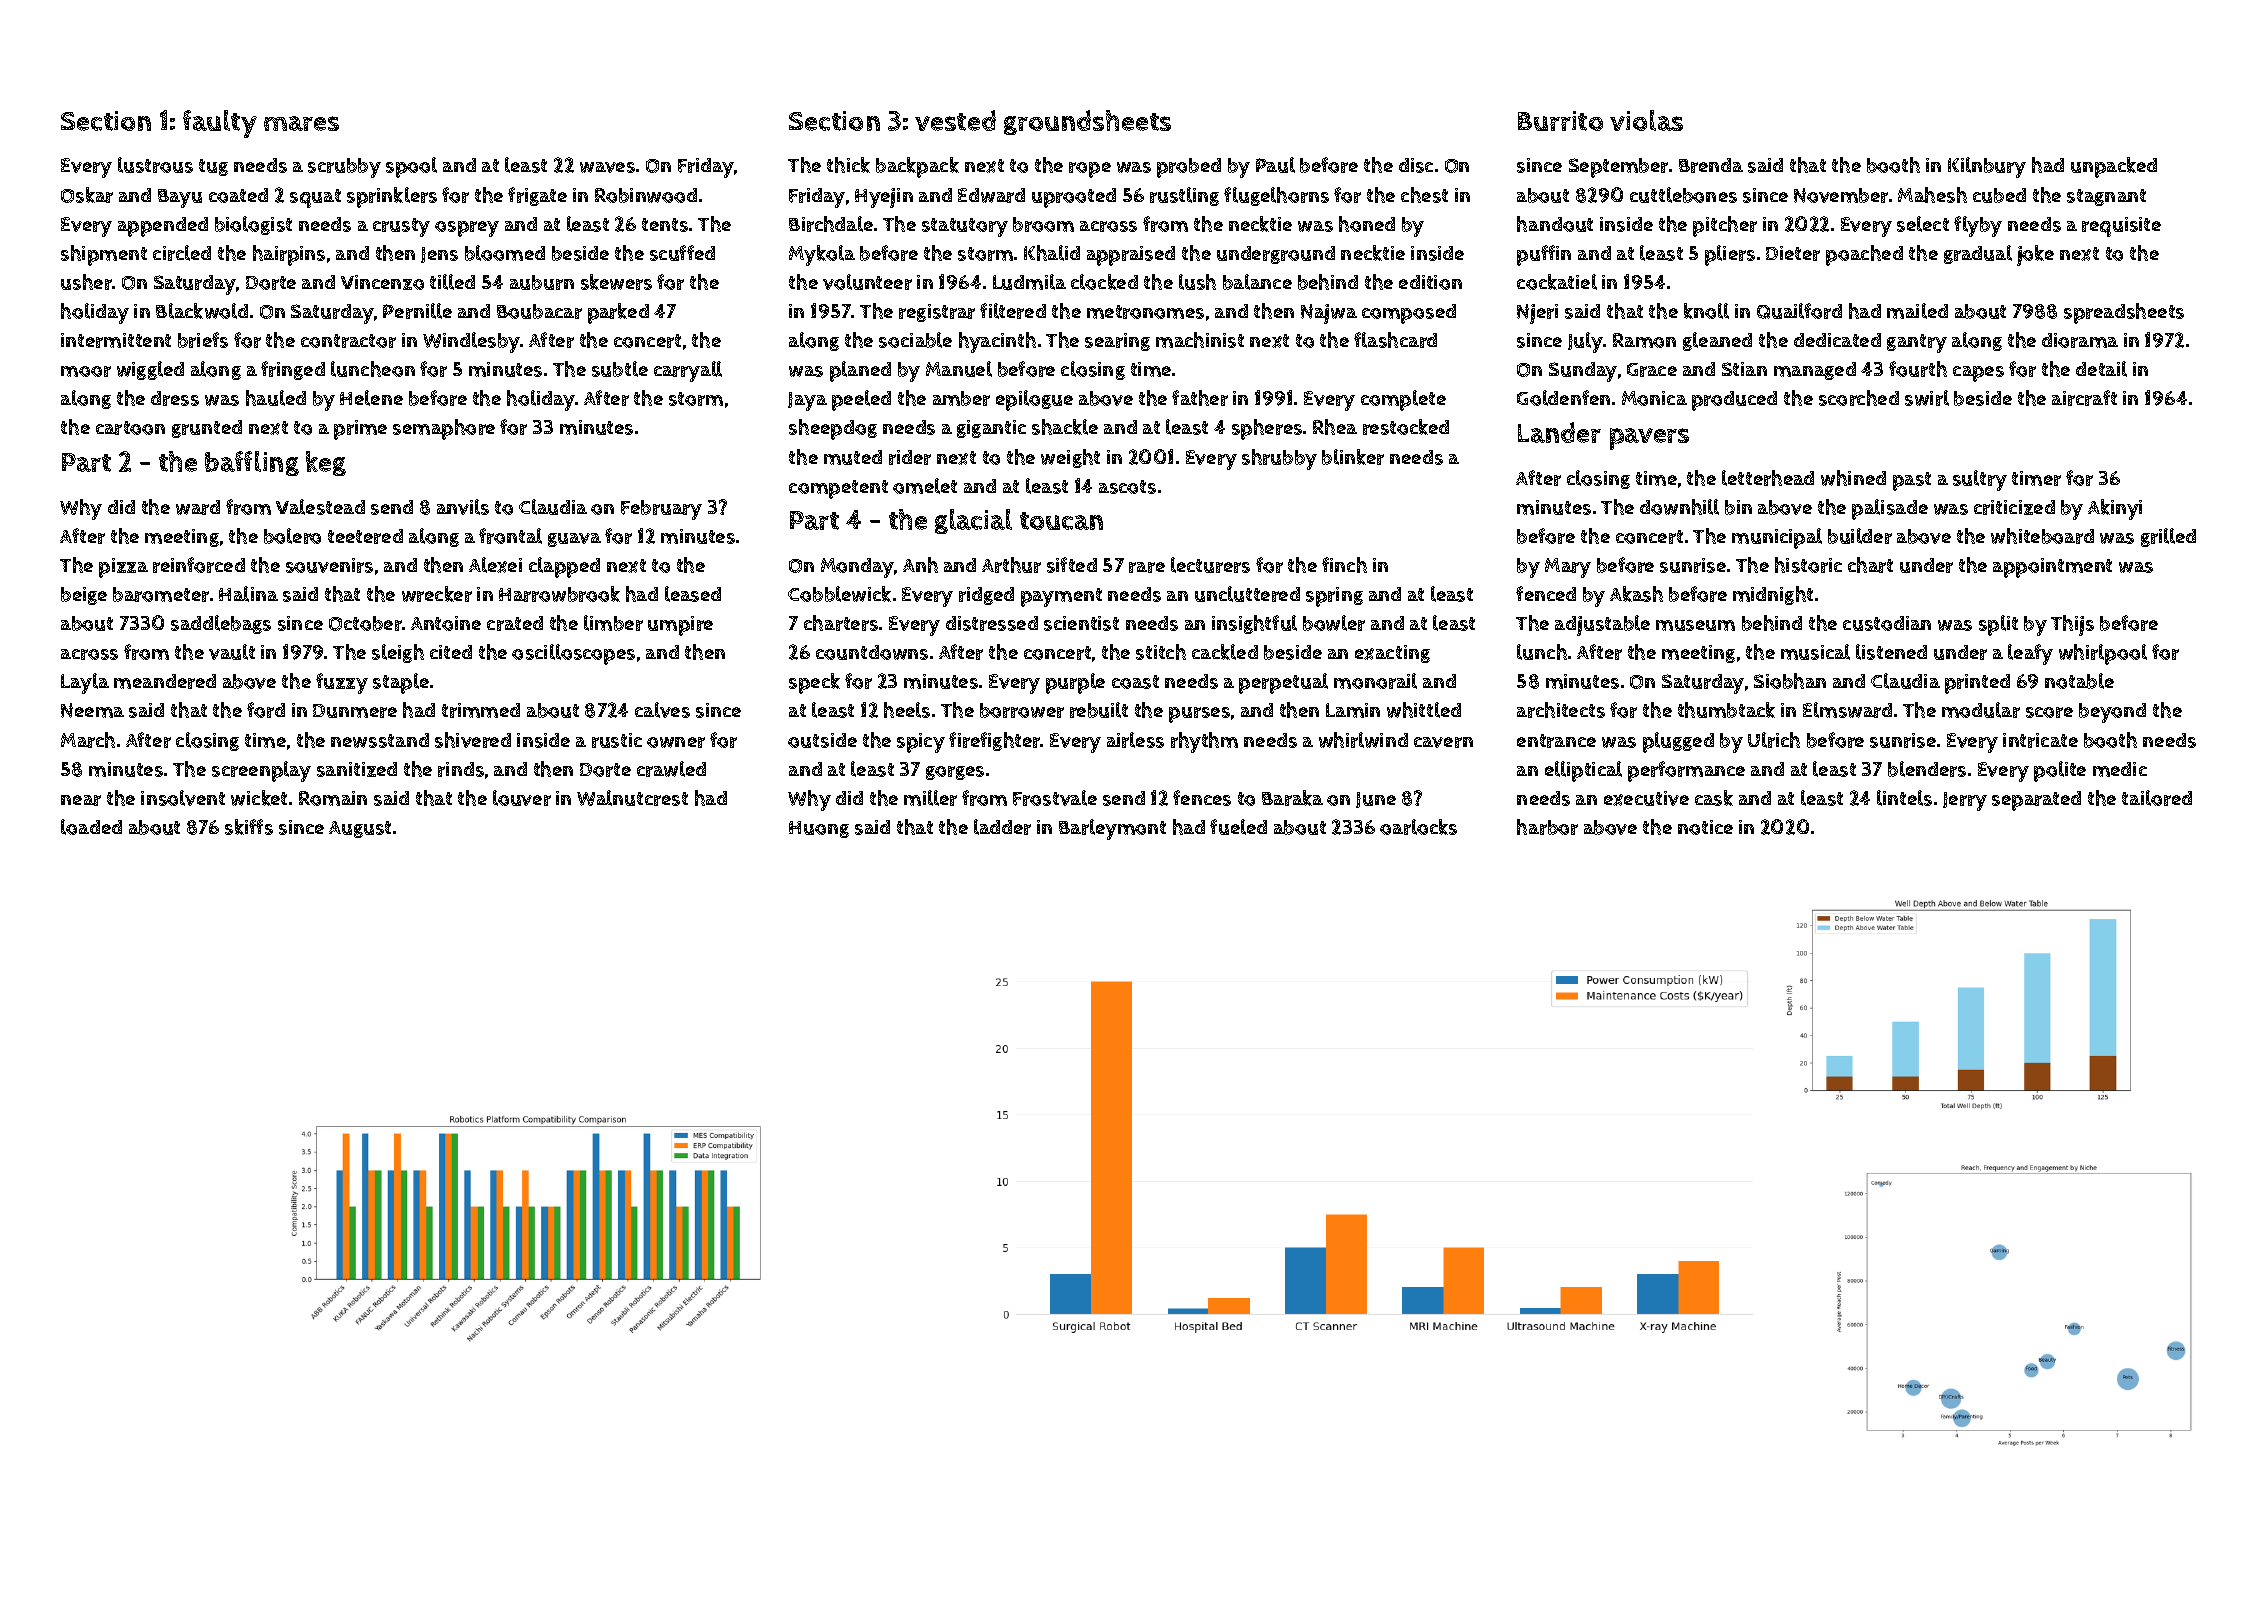  I want to click on Njeri, so click(1537, 314).
